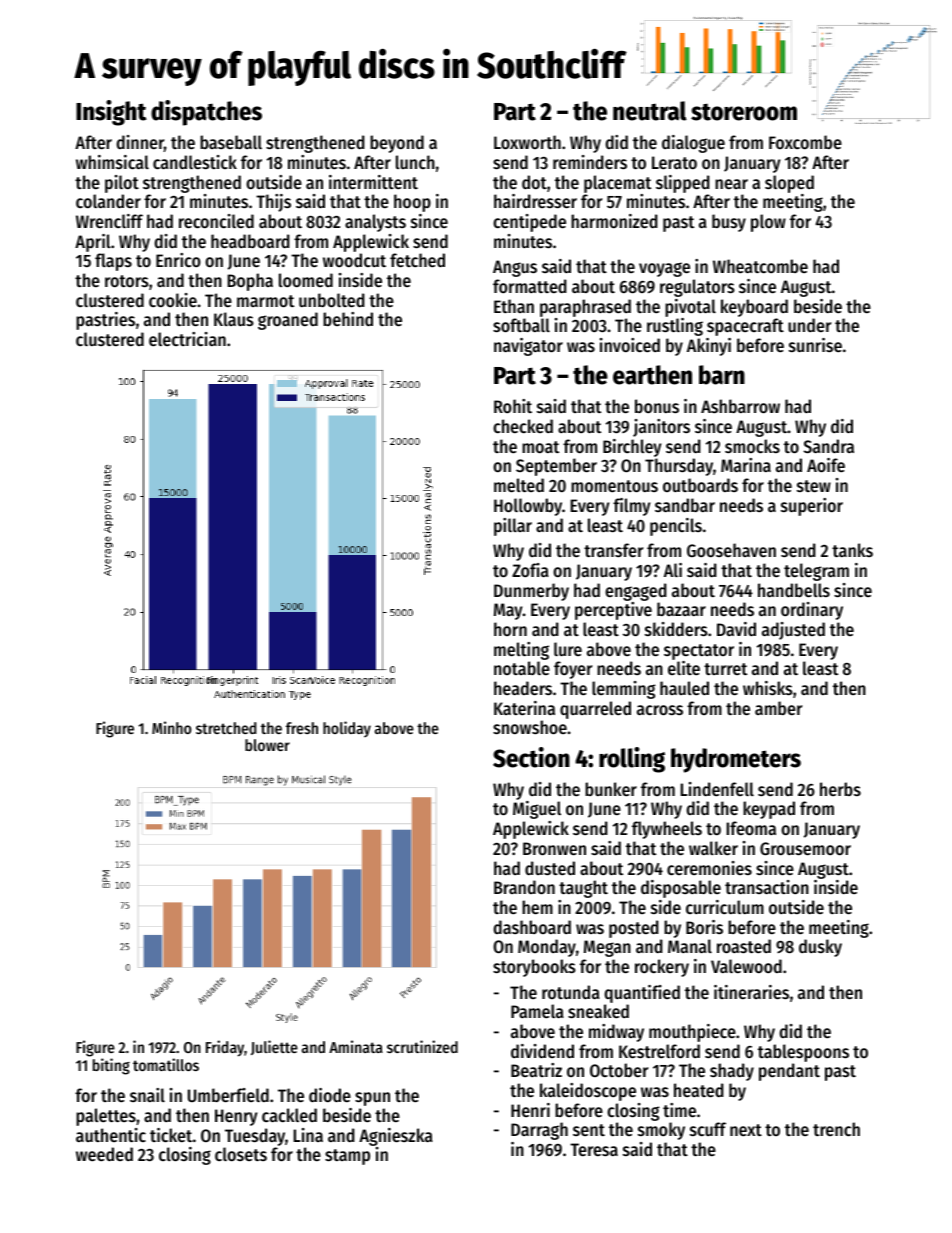 The image size is (952, 1233). Describe the element at coordinates (736, 760) in the page. I see `hydrometers` at that location.
